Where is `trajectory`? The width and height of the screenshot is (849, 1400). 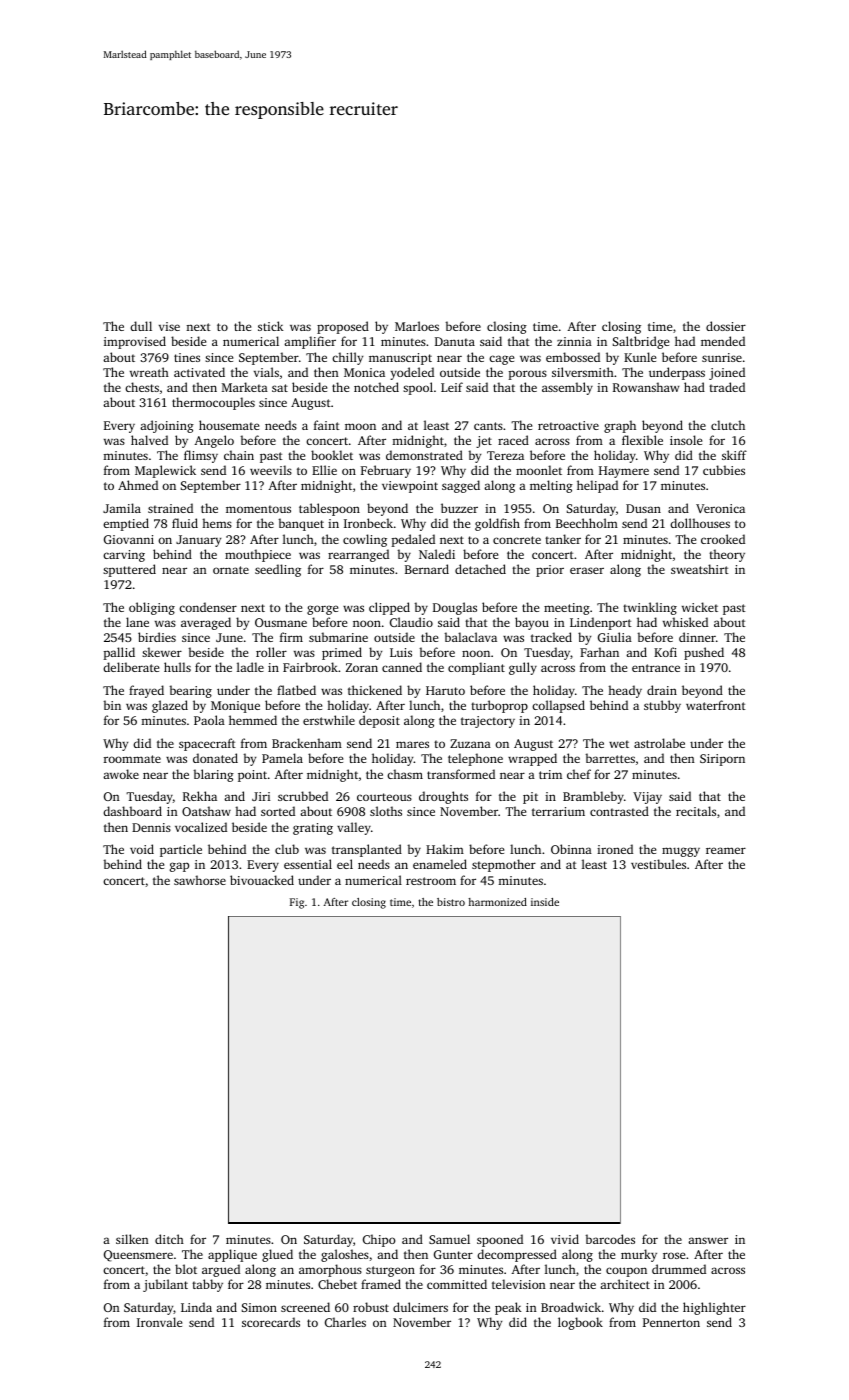
trajectory is located at coordinates (488, 722).
